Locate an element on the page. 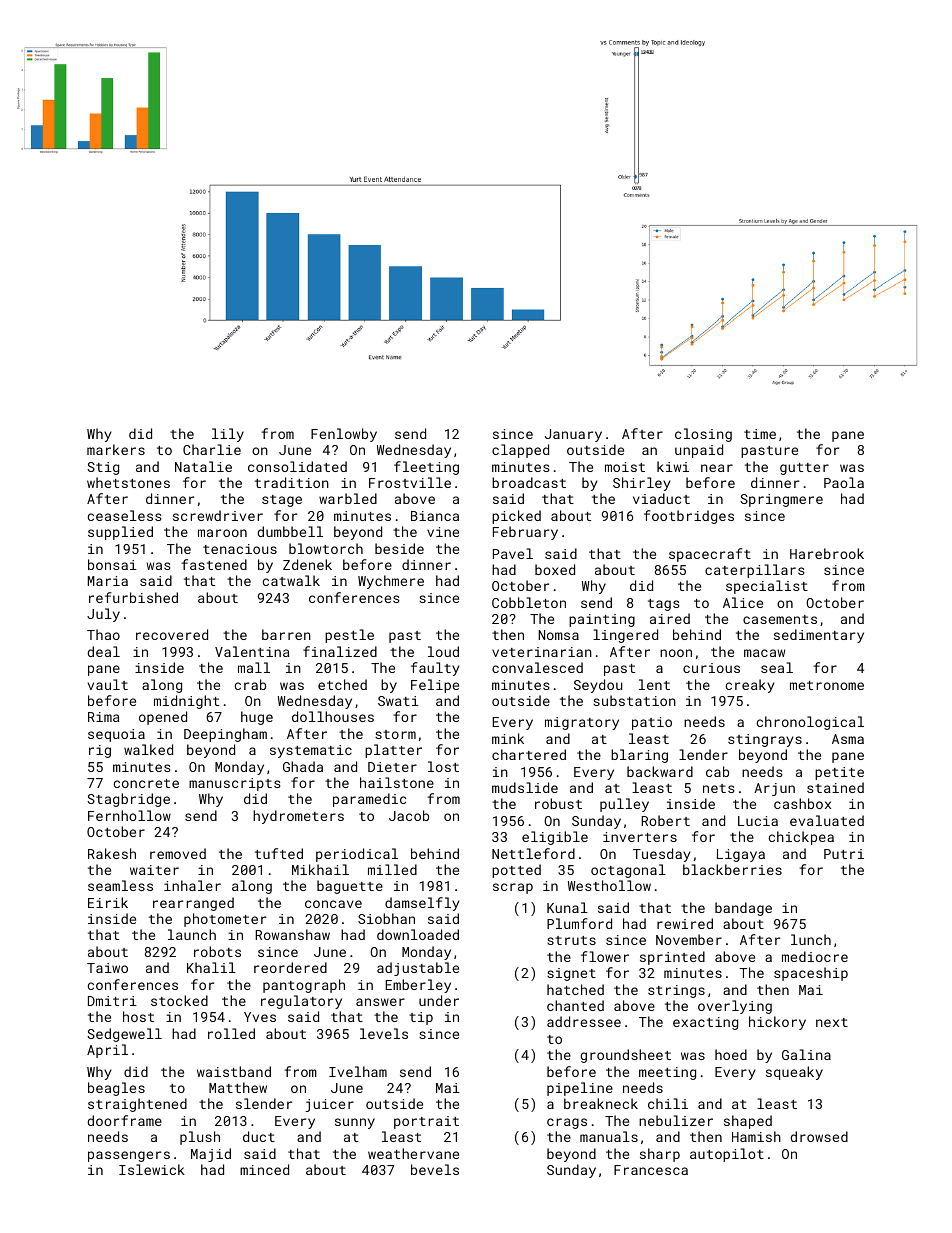 Image resolution: width=952 pixels, height=1233 pixels. lunch is located at coordinates (811, 939).
